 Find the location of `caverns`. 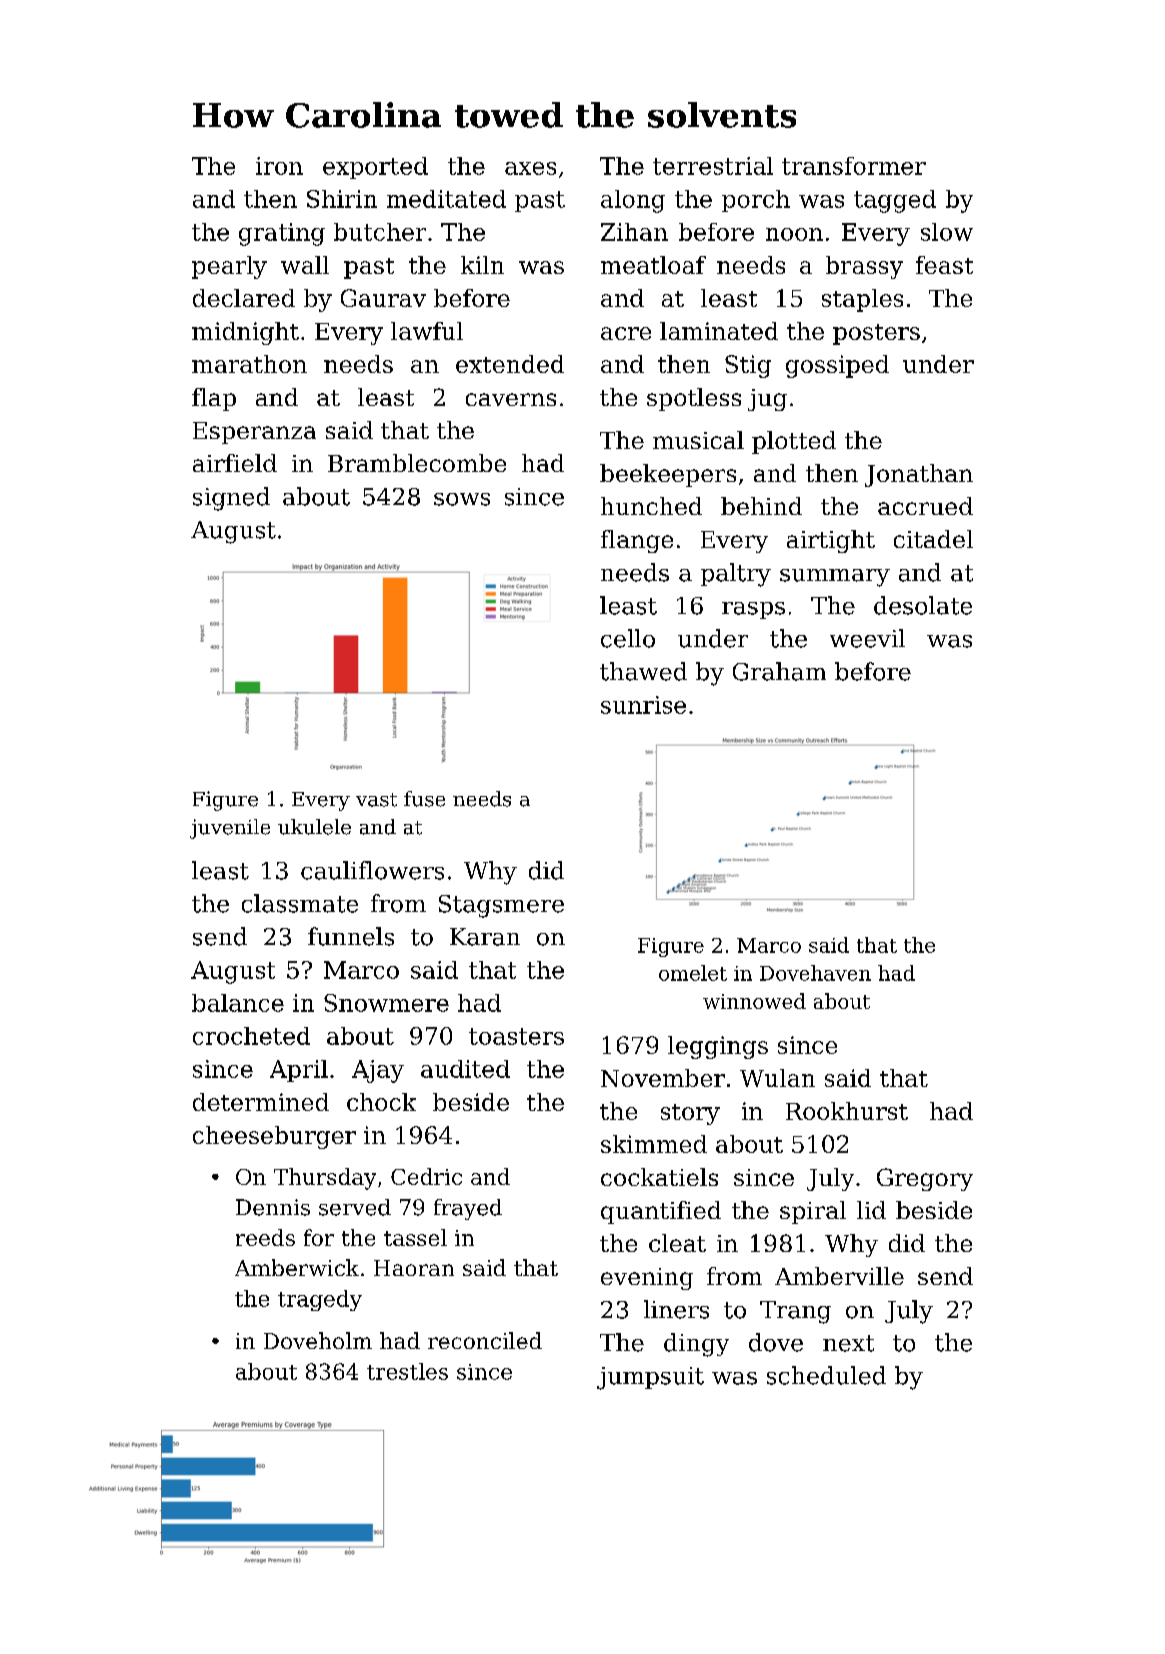

caverns is located at coordinates (511, 399).
